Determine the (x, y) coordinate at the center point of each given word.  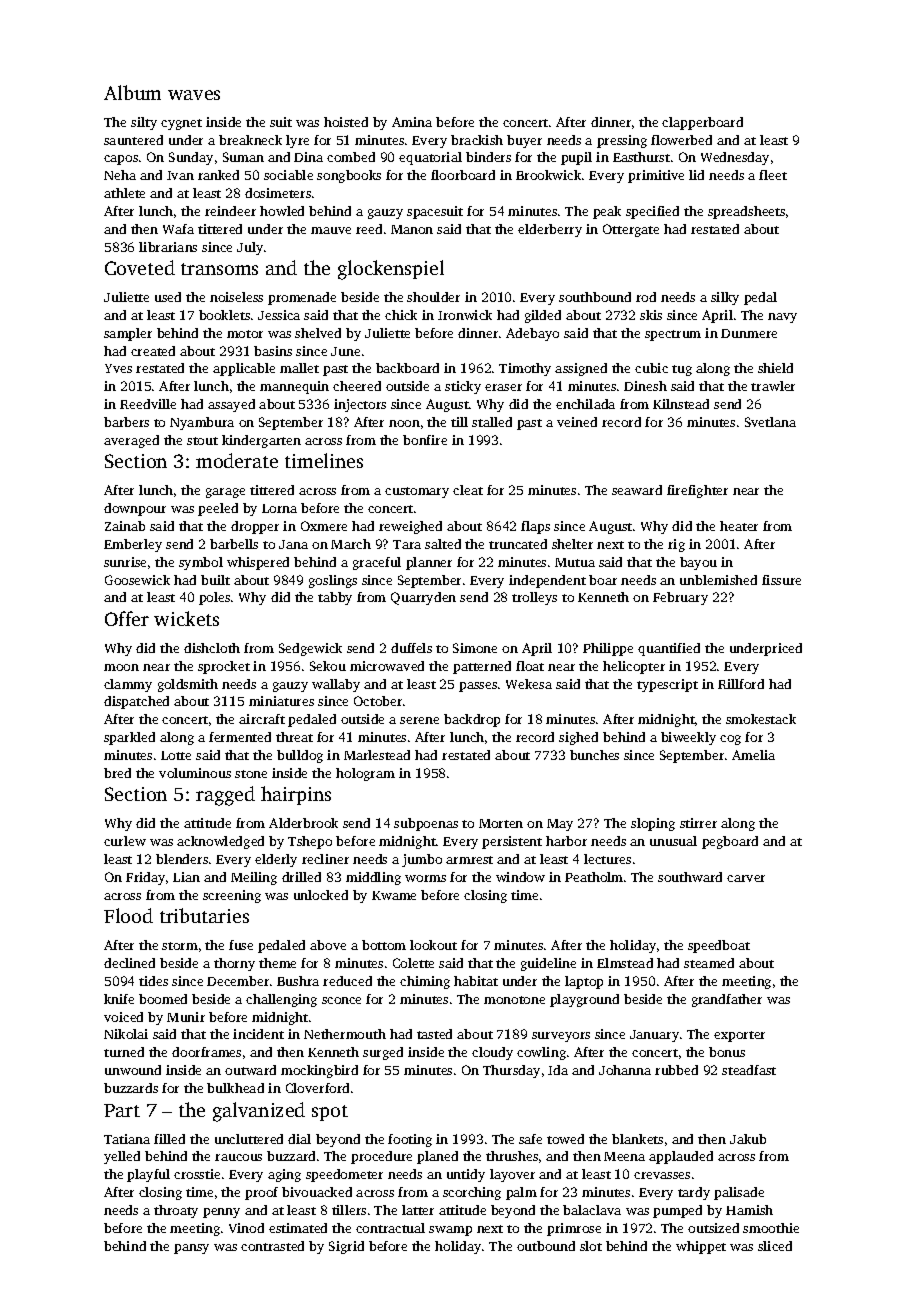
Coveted (140, 267)
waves (194, 95)
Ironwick (465, 315)
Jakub (748, 1139)
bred (117, 773)
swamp (450, 1231)
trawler (773, 386)
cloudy (492, 1053)
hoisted (346, 122)
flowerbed (681, 140)
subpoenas (426, 824)
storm (180, 946)
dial (299, 1139)
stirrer (698, 823)
